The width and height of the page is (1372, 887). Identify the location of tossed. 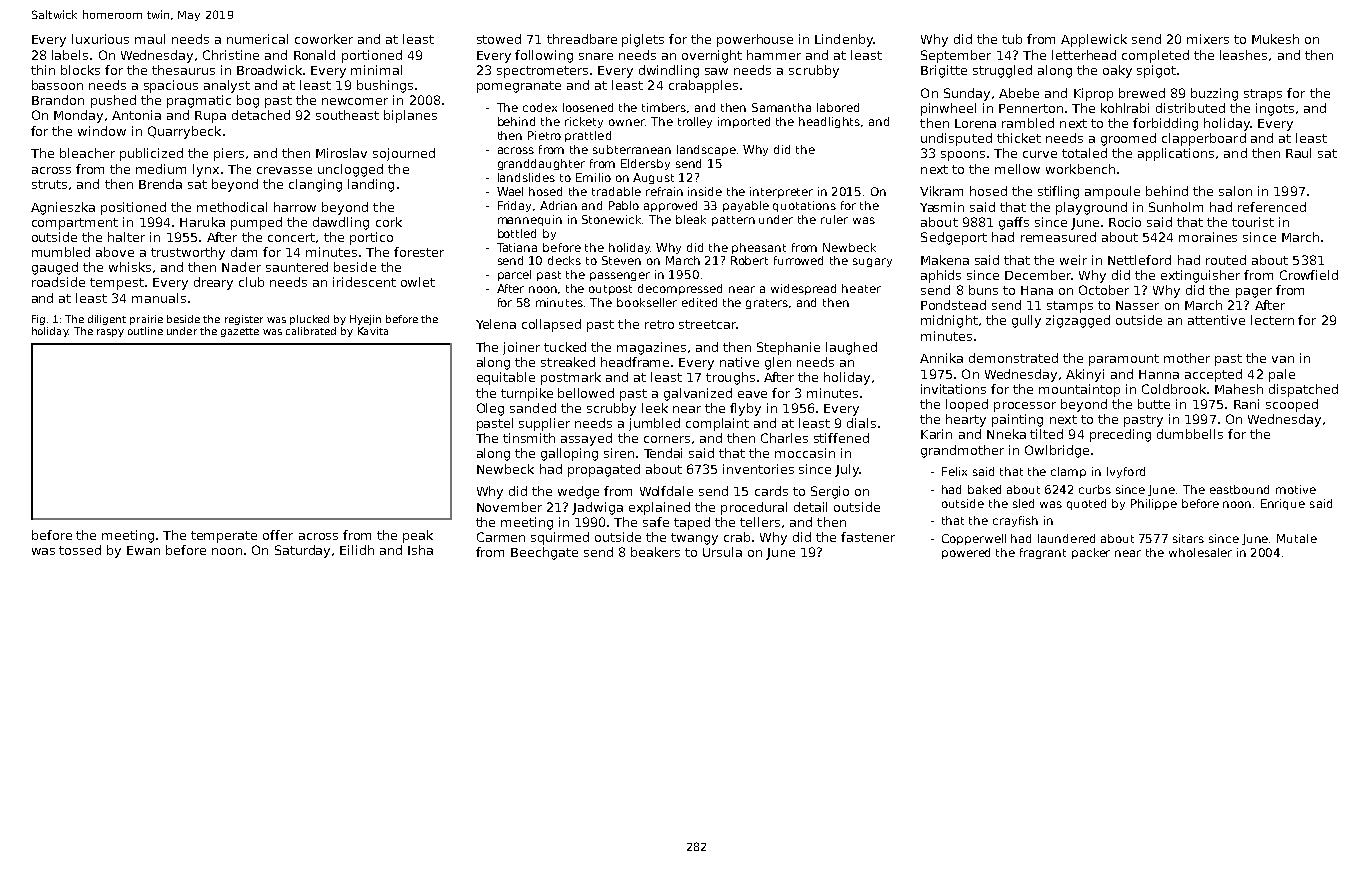
(80, 550).
